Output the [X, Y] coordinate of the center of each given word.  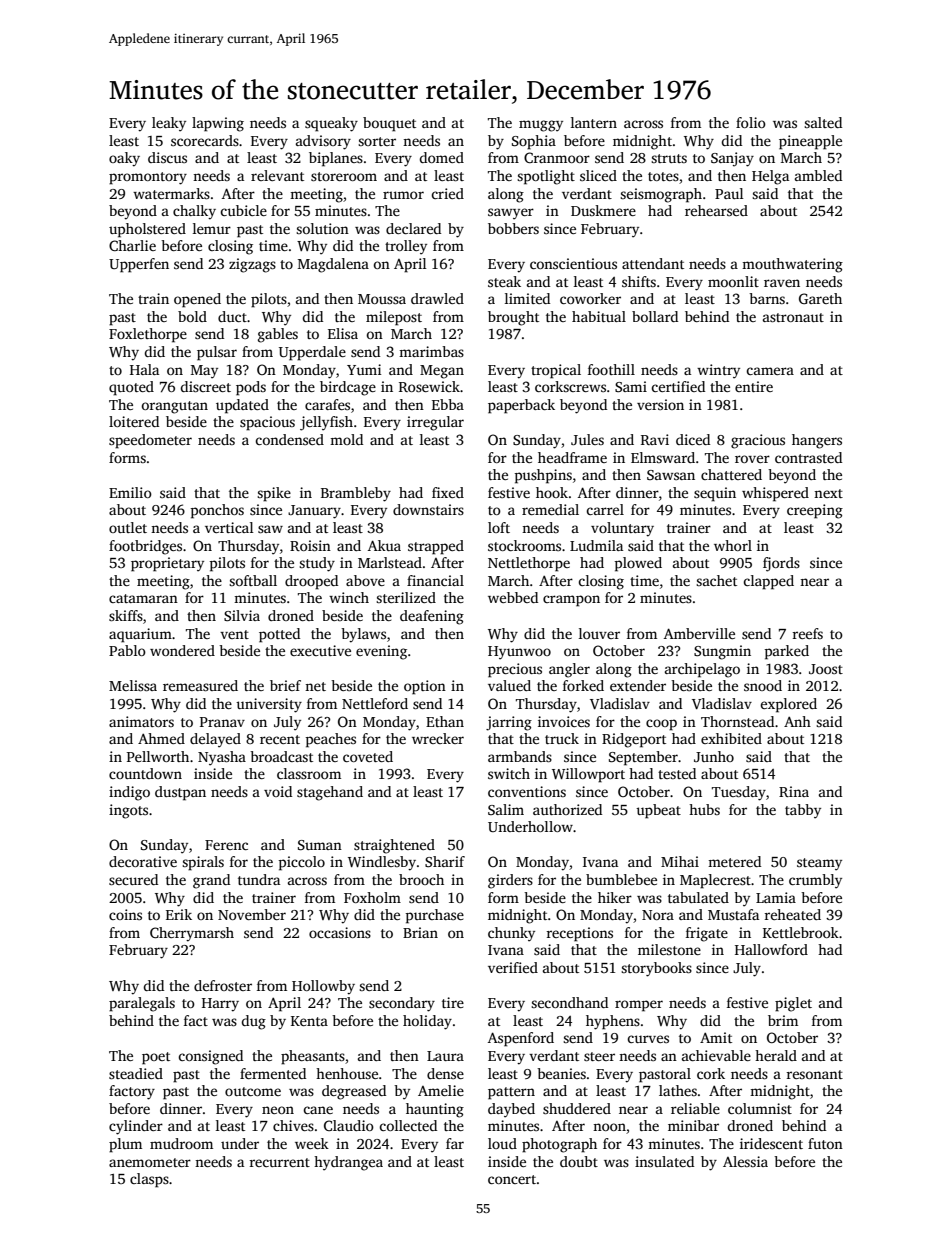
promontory [148, 178]
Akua [384, 545]
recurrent [280, 1162]
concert [512, 1179]
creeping [815, 511]
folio [751, 122]
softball [253, 580]
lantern [594, 122]
